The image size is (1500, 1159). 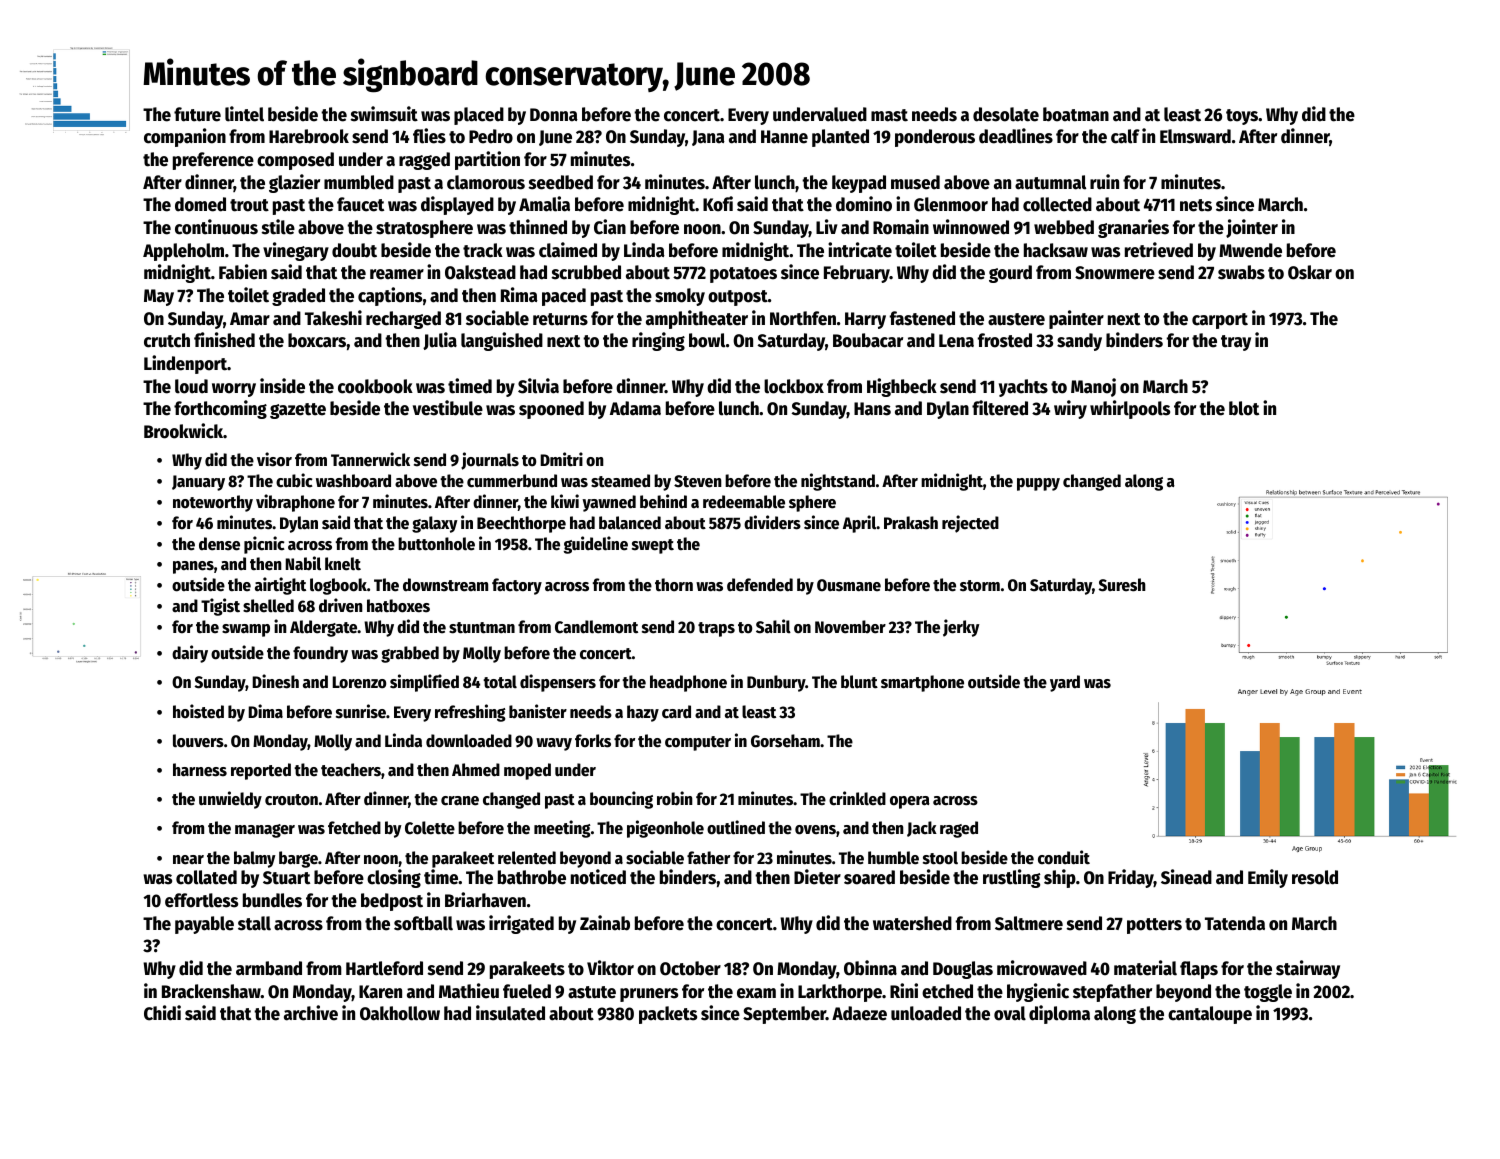 I want to click on Karen, so click(x=380, y=992).
